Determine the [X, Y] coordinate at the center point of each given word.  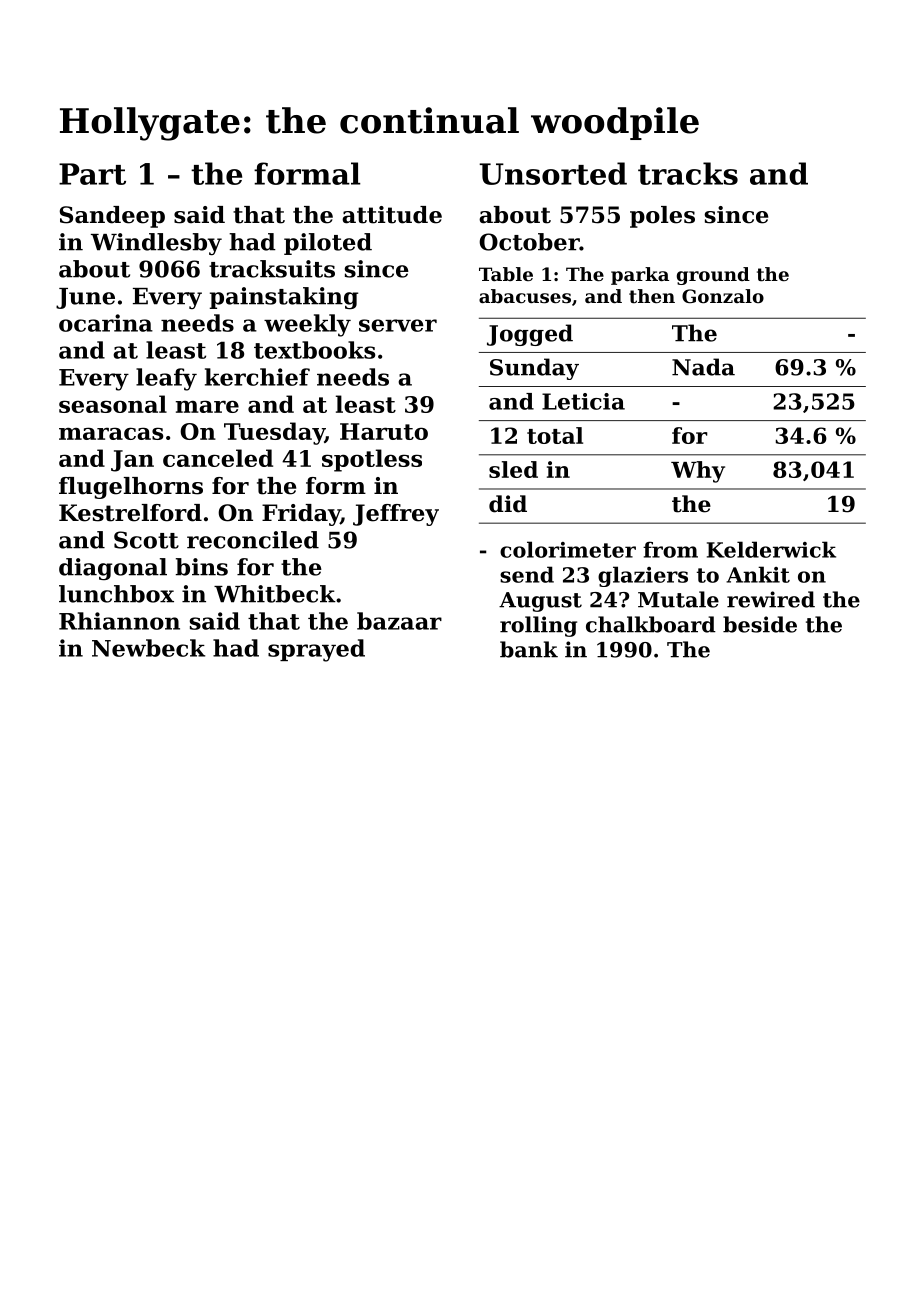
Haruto [384, 431]
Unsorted [553, 173]
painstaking [284, 298]
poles [662, 217]
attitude [392, 215]
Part [92, 174]
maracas [111, 433]
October [529, 242]
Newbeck [148, 648]
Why [698, 472]
